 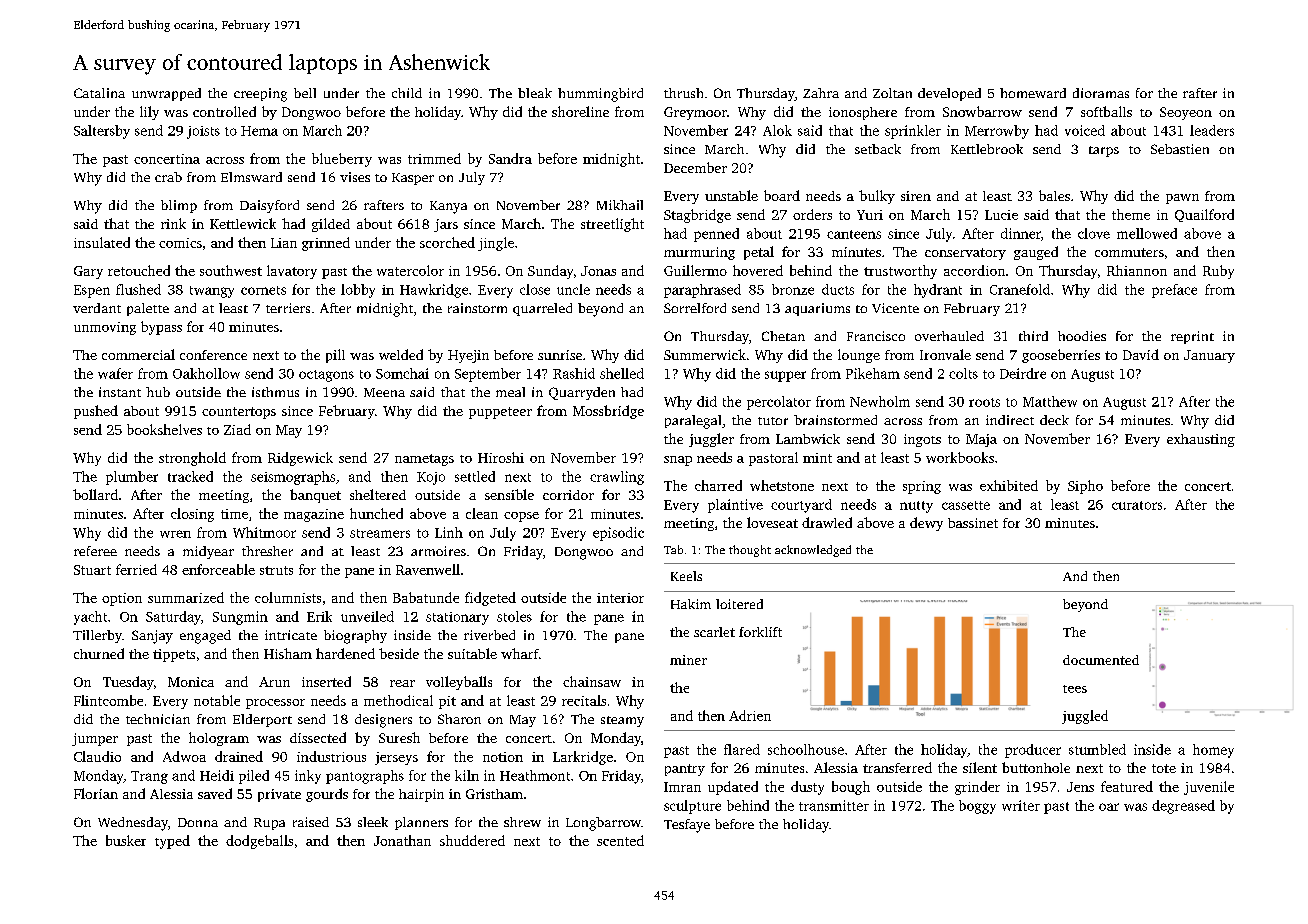 What do you see at coordinates (380, 533) in the document?
I see `streamers` at bounding box center [380, 533].
